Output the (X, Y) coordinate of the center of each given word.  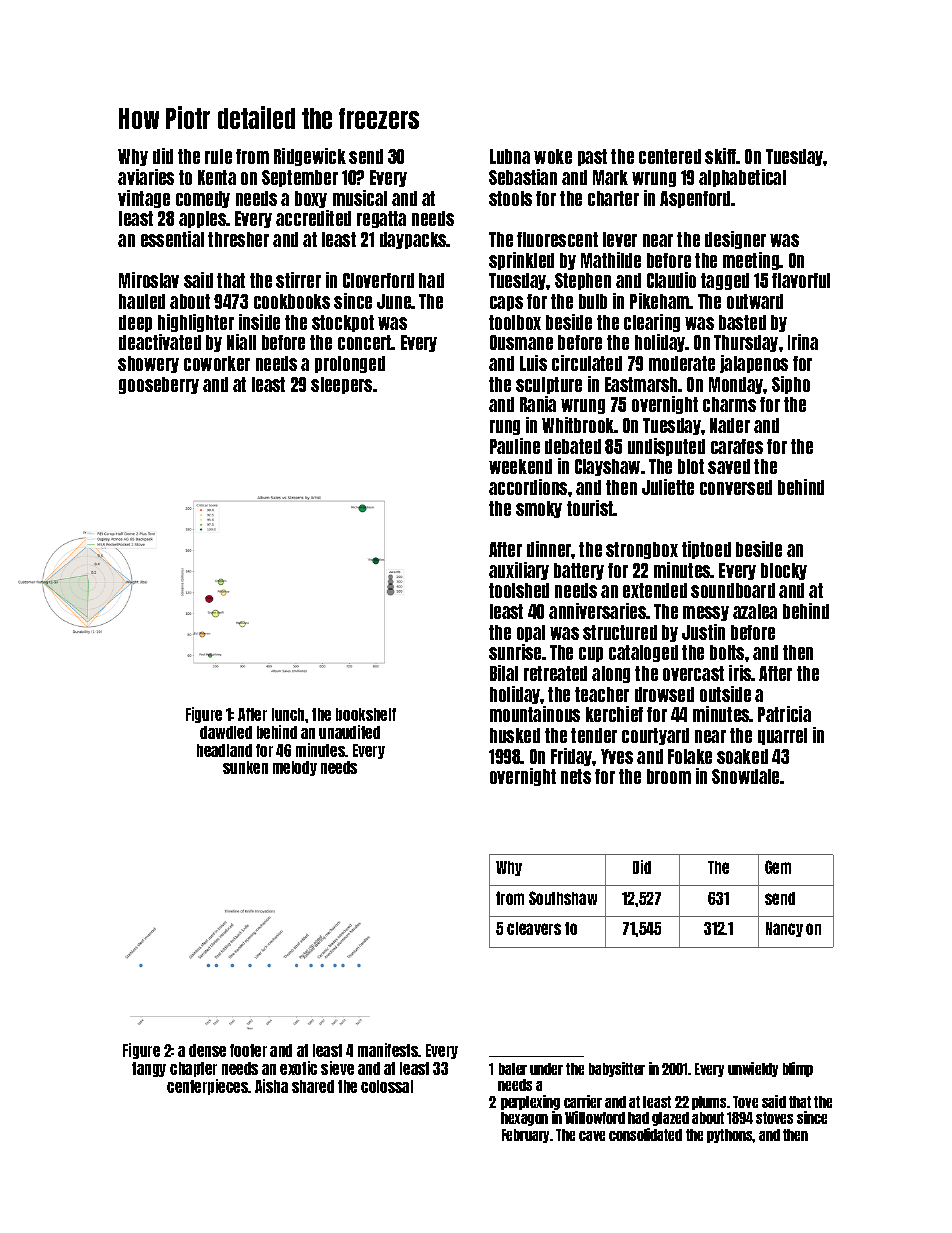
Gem (778, 867)
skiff (721, 156)
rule (218, 156)
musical (360, 198)
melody (295, 768)
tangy (149, 1069)
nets (576, 776)
